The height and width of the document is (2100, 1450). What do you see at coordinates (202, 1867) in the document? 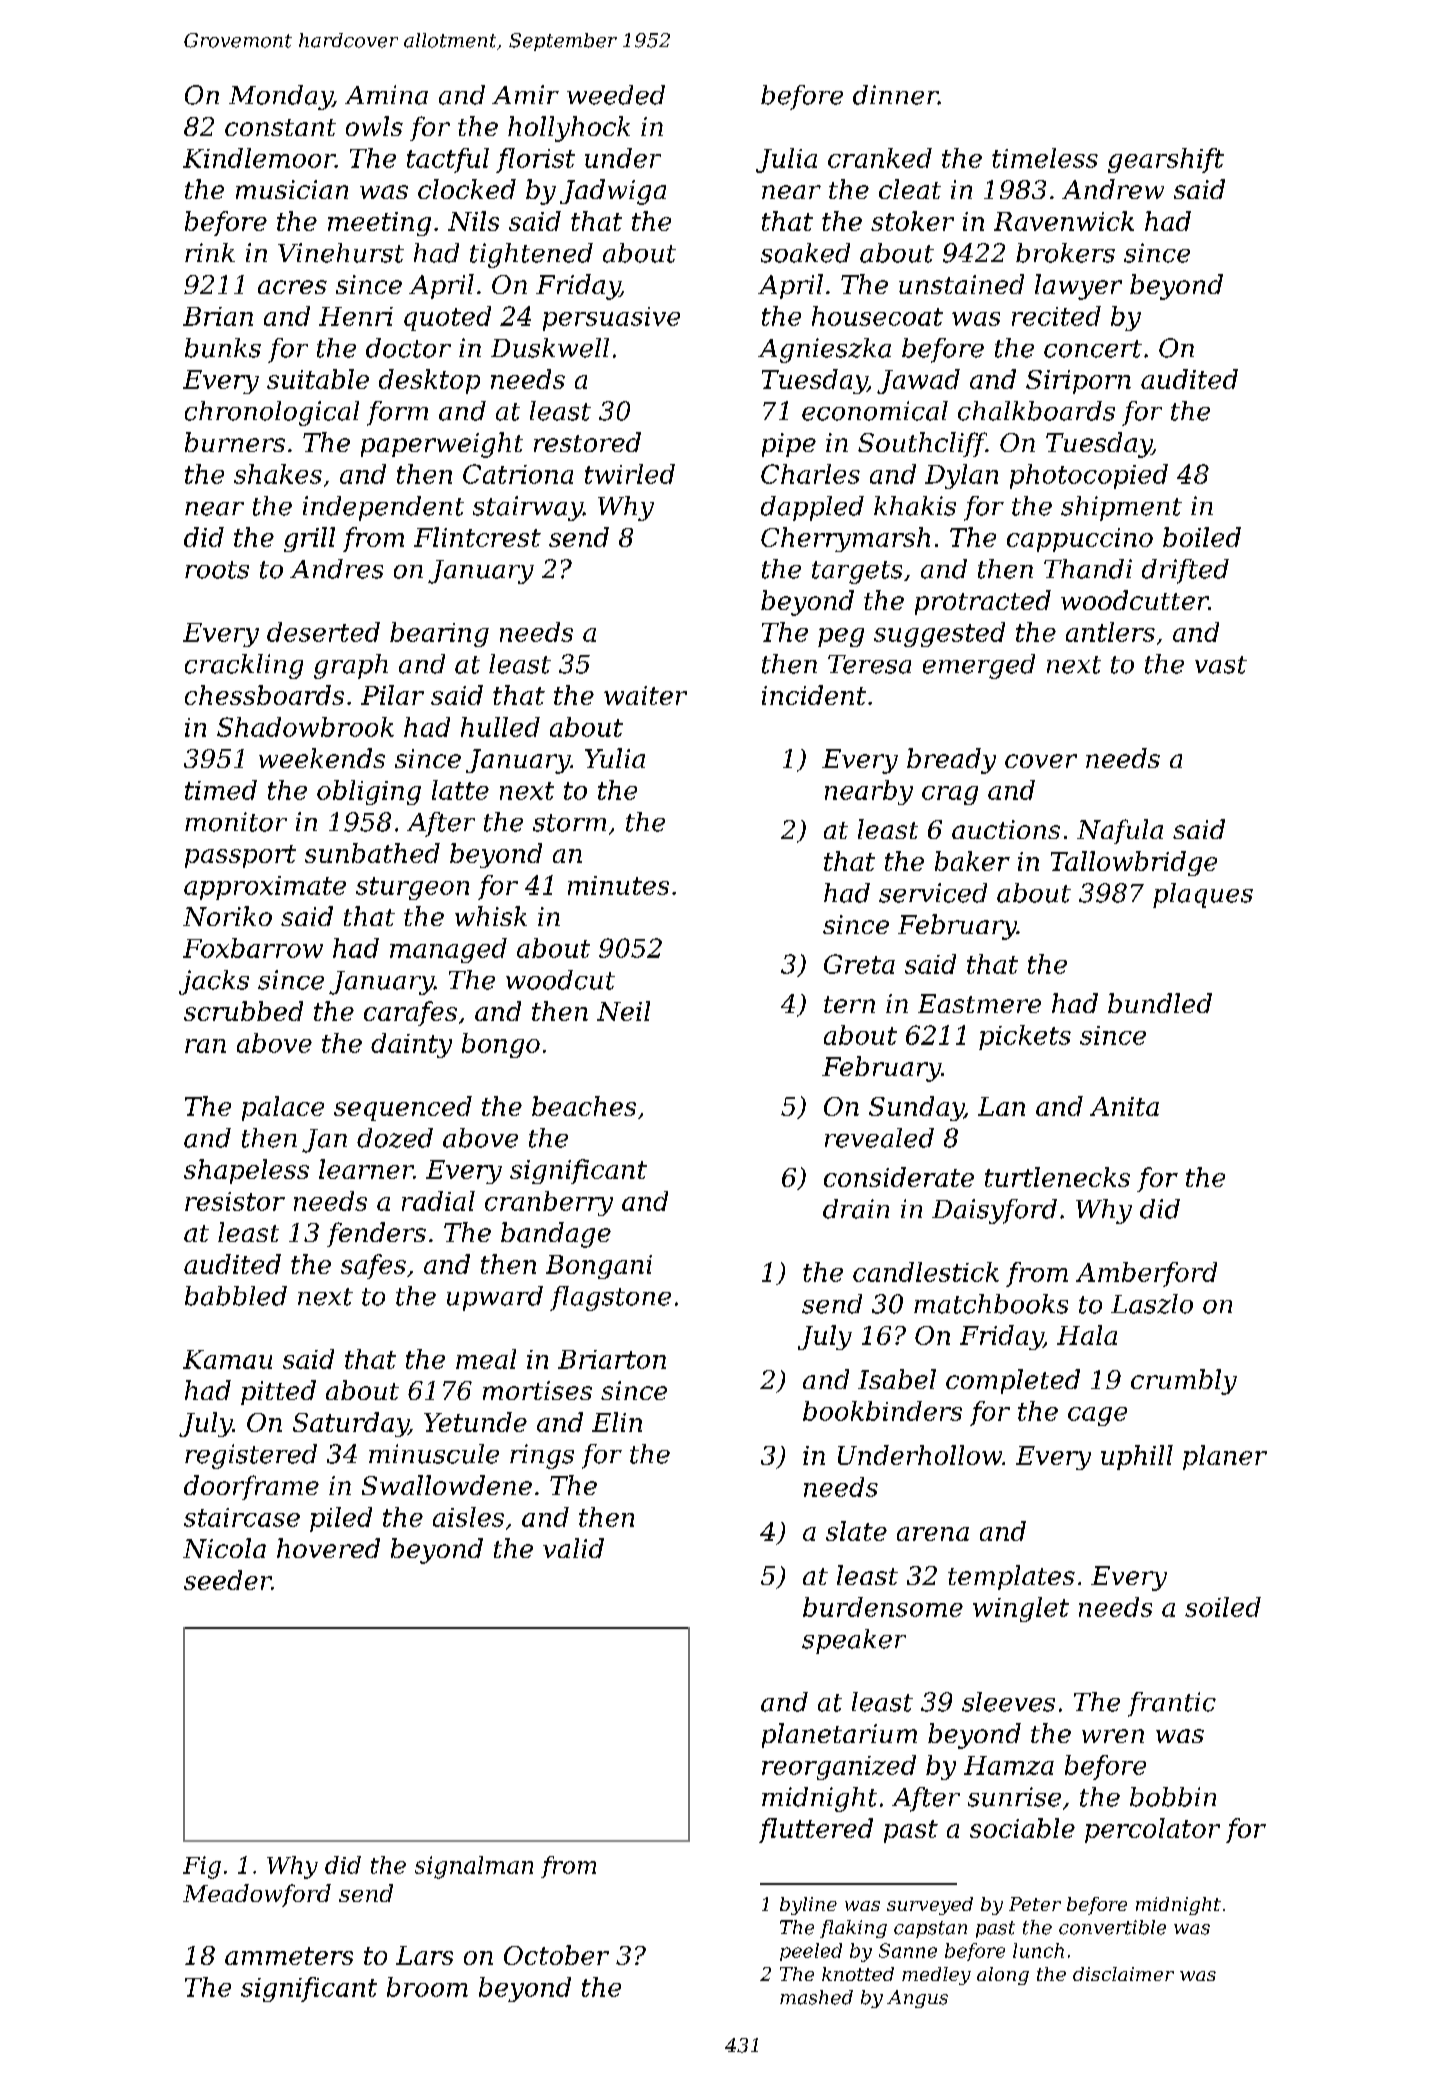
I see `Fig` at bounding box center [202, 1867].
